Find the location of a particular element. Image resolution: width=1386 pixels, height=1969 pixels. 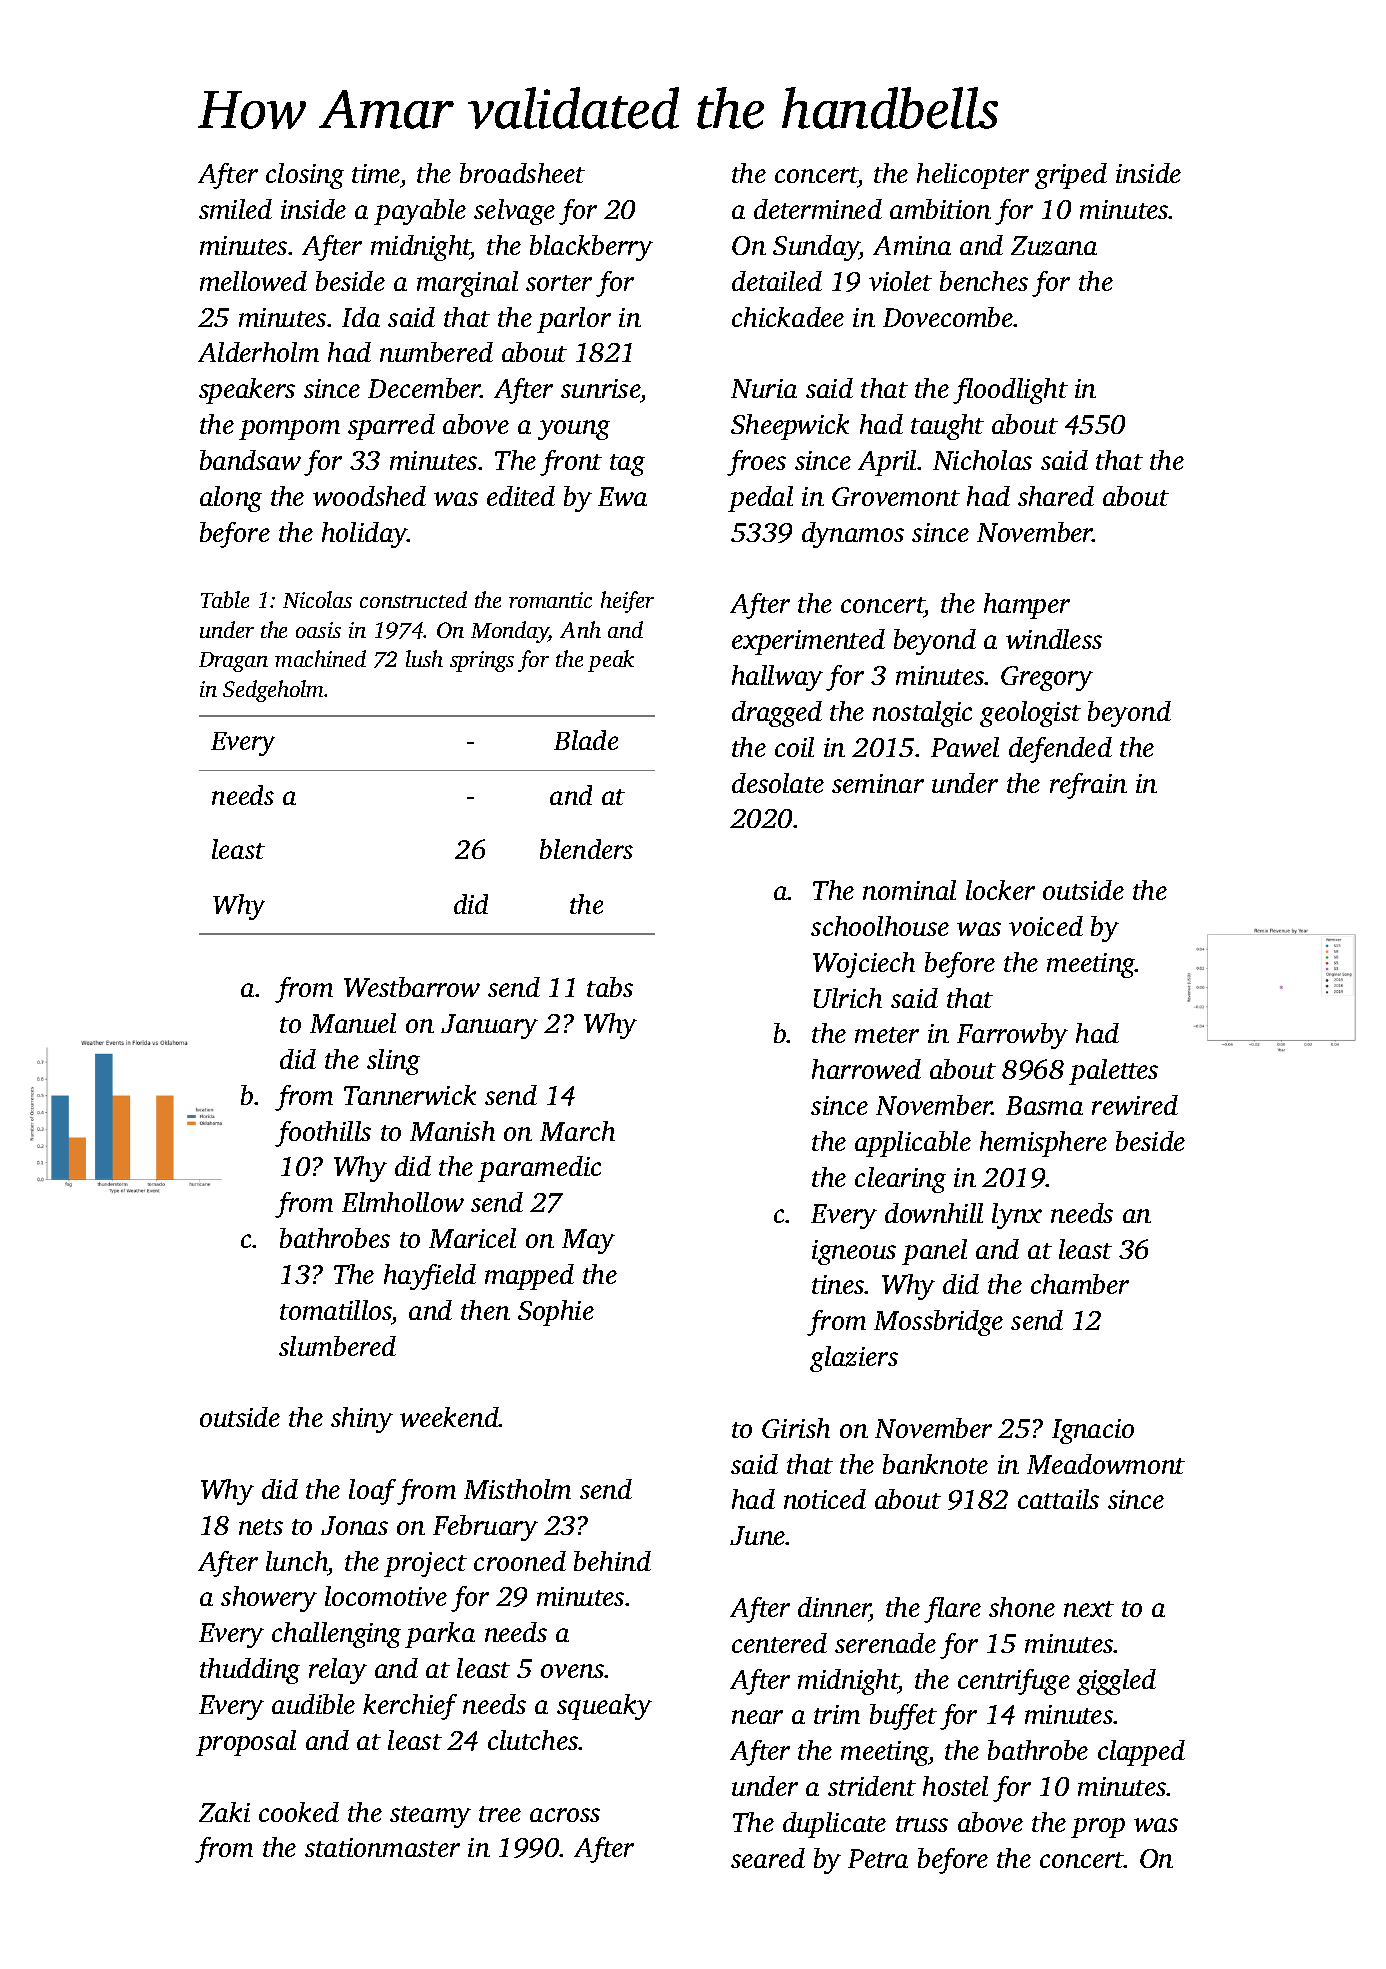

harrowed is located at coordinates (866, 1069).
